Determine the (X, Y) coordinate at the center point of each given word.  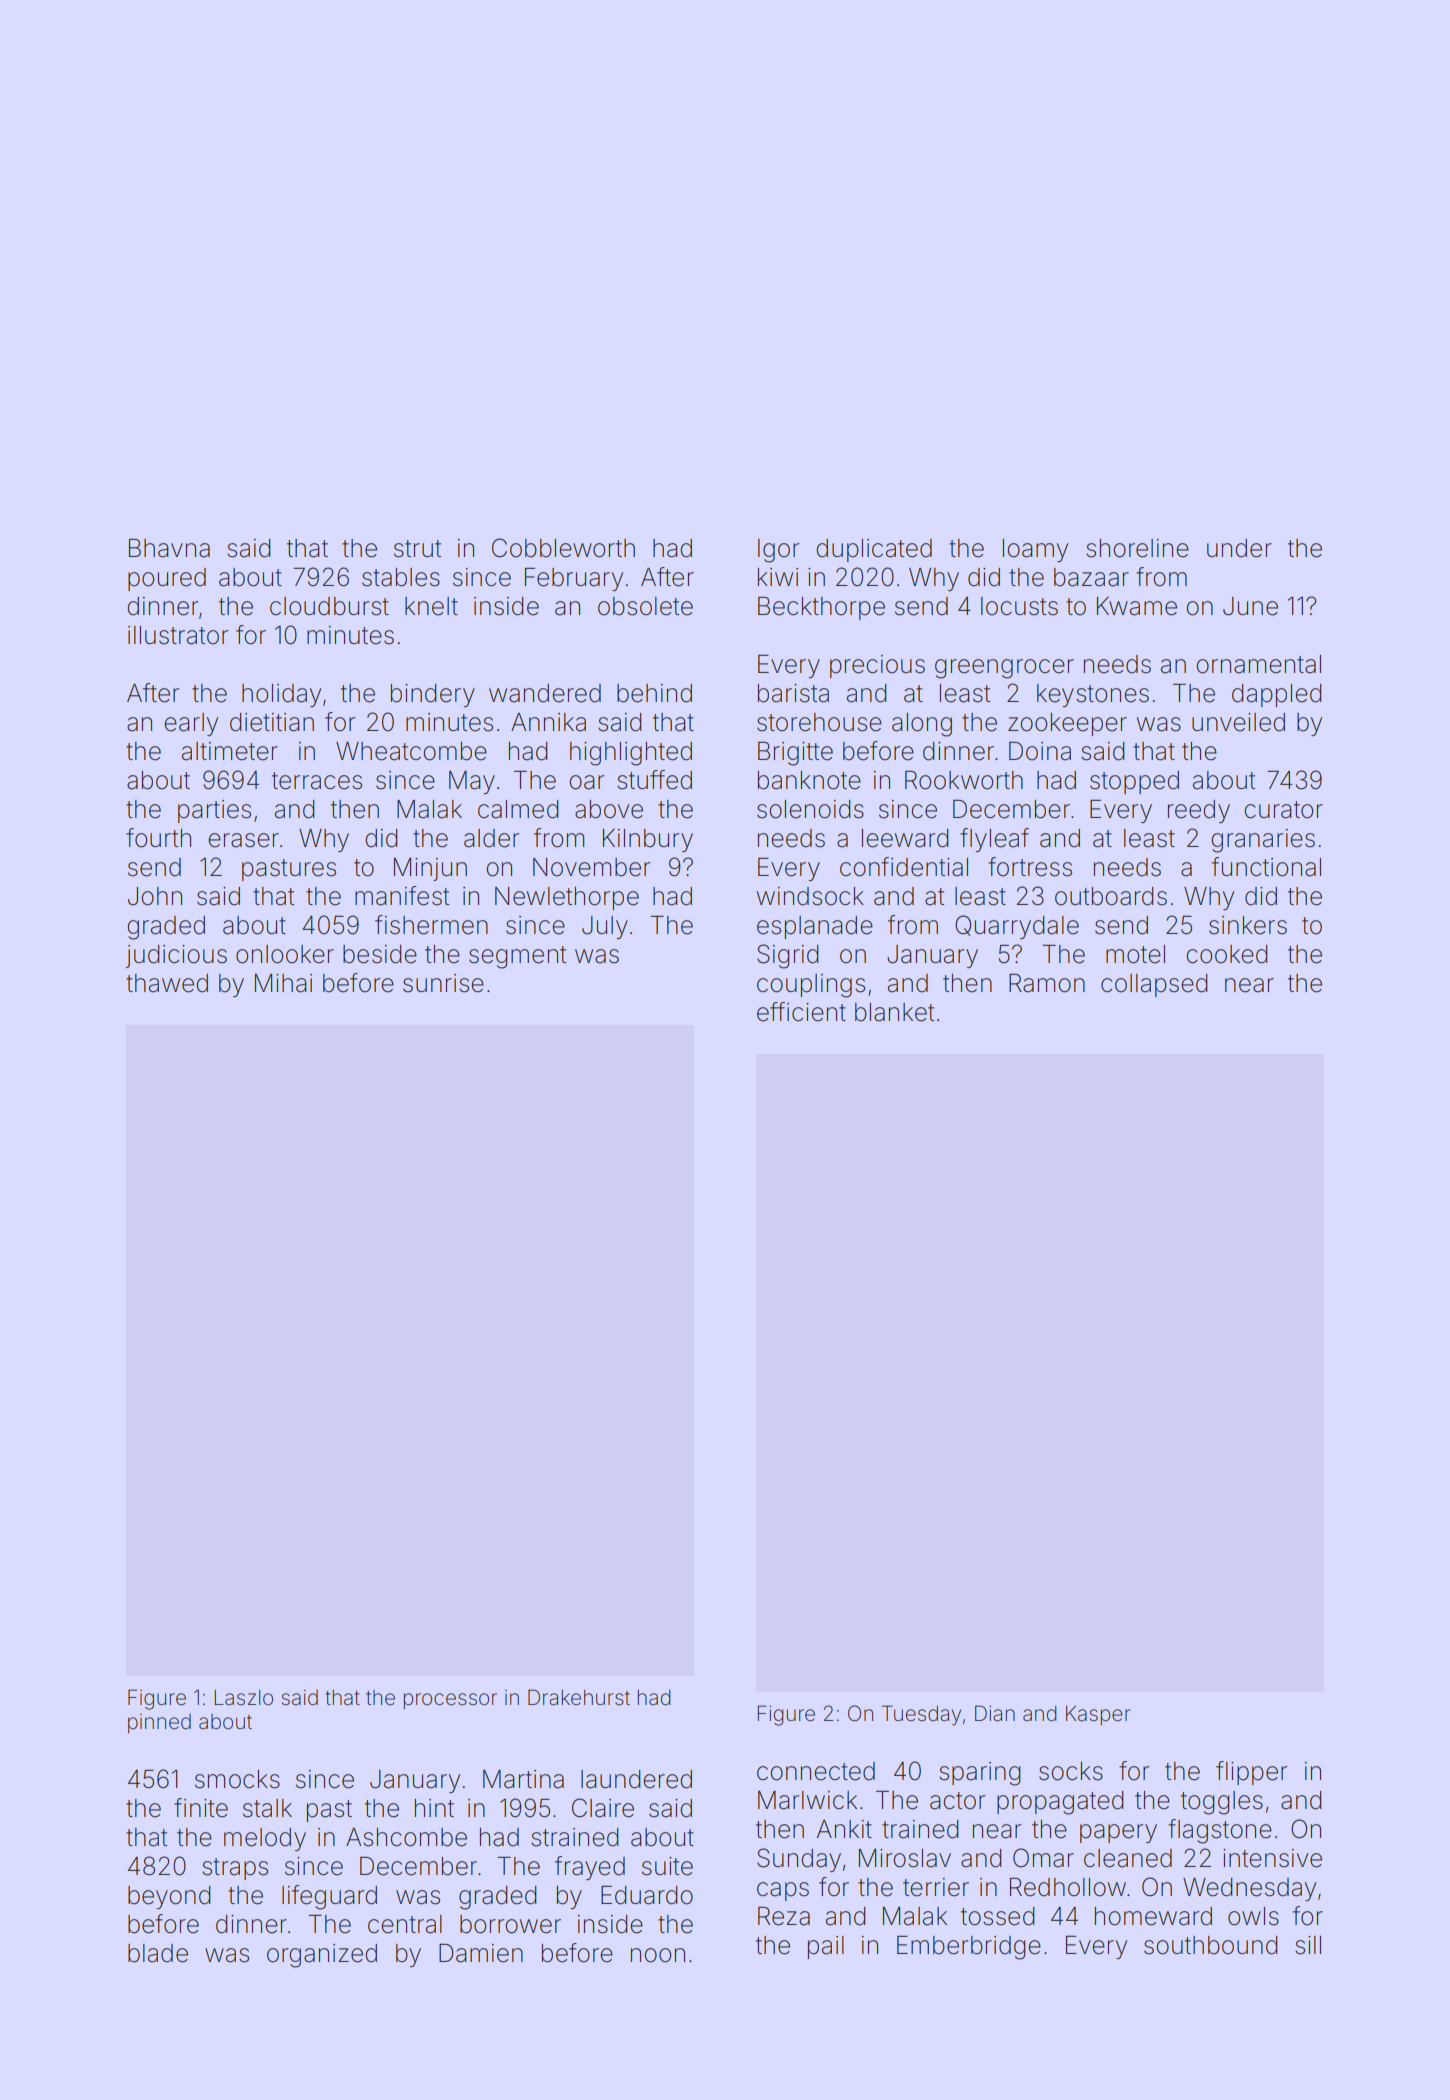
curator (1283, 810)
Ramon (1047, 983)
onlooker (285, 954)
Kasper (1098, 1715)
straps (235, 1869)
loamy (1035, 550)
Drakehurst (579, 1697)
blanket (894, 1012)
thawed (167, 983)
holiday (281, 695)
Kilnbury (648, 840)
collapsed (1154, 985)
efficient (801, 1012)
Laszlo (243, 1697)
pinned (159, 1723)
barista (793, 693)
